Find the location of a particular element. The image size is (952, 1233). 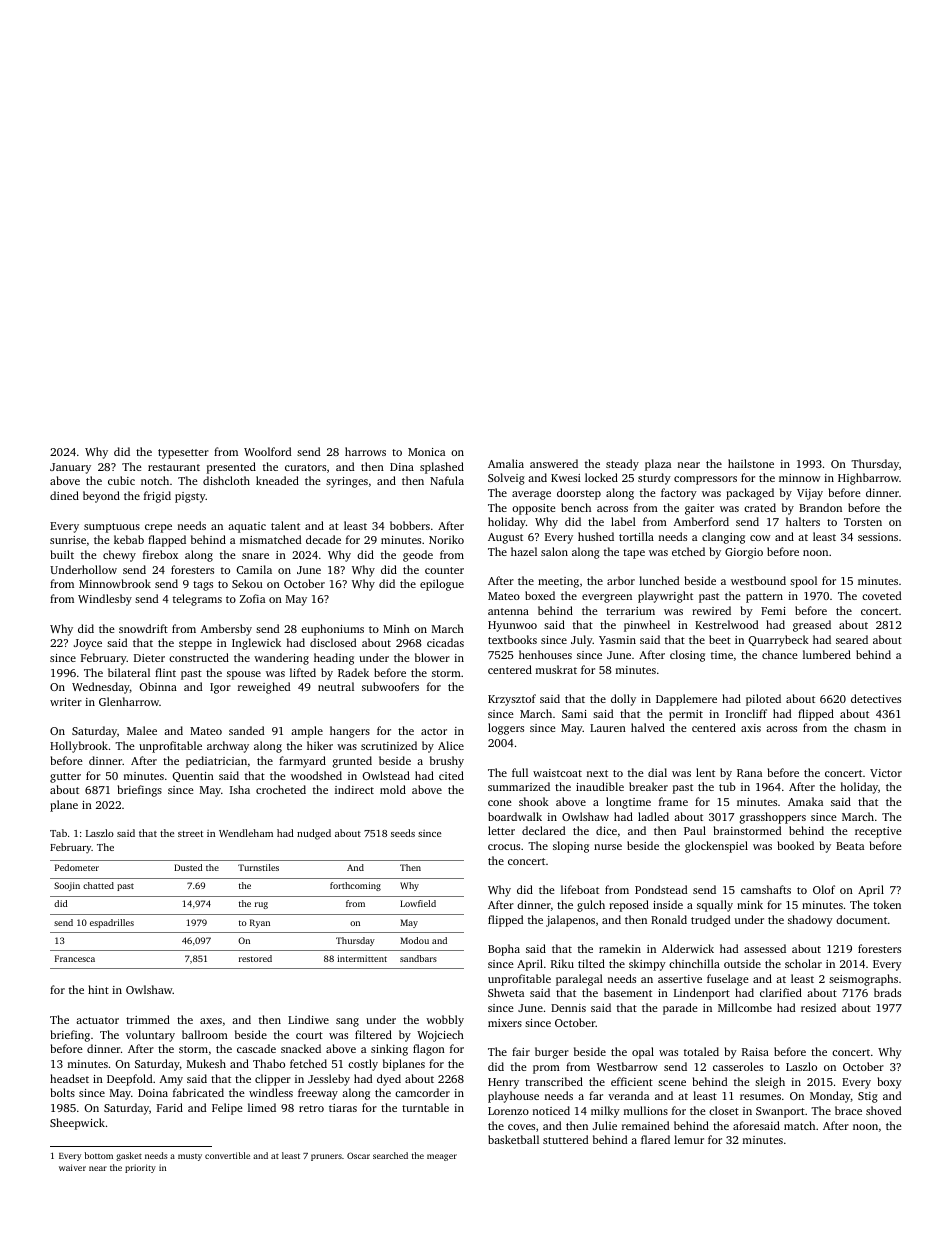

seared is located at coordinates (852, 639).
